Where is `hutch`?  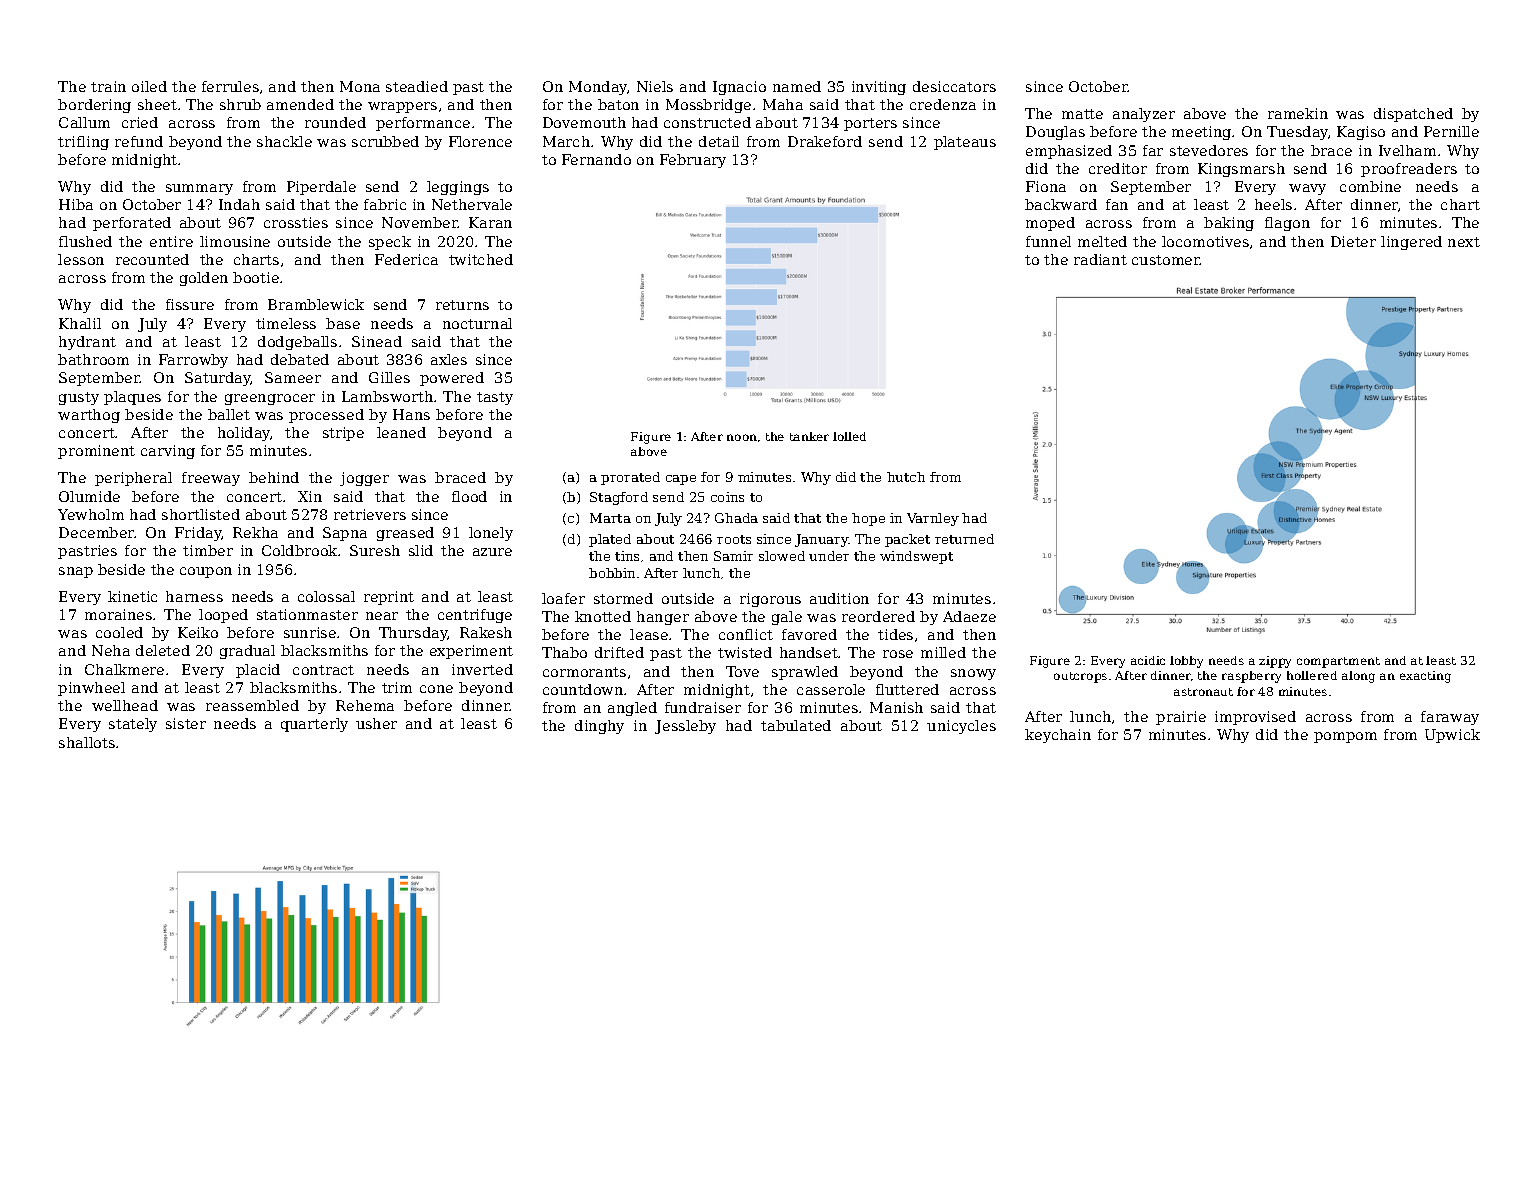 hutch is located at coordinates (906, 477).
